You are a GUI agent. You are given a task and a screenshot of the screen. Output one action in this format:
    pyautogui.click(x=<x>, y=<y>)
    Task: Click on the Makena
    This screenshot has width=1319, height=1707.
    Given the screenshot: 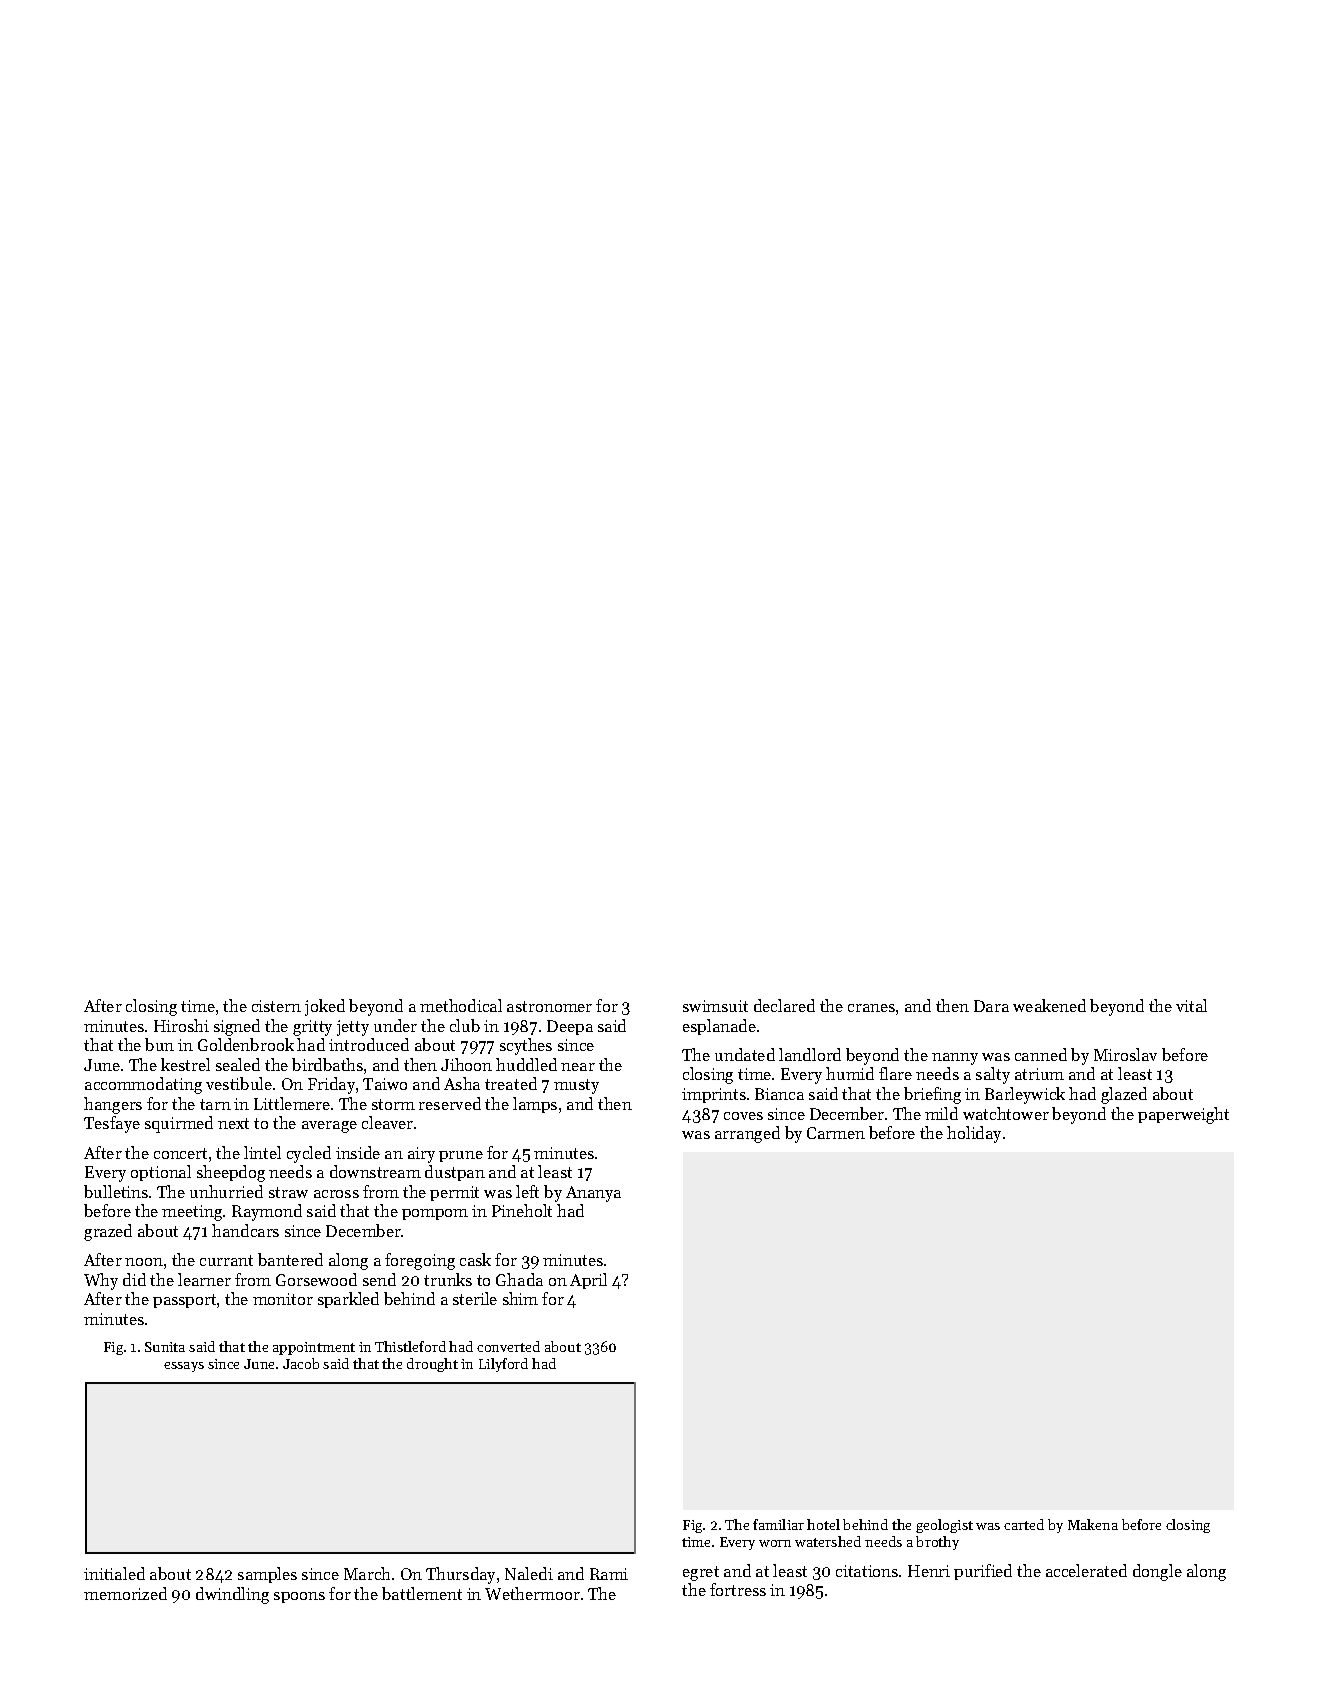 What is the action you would take?
    pyautogui.click(x=1093, y=1524)
